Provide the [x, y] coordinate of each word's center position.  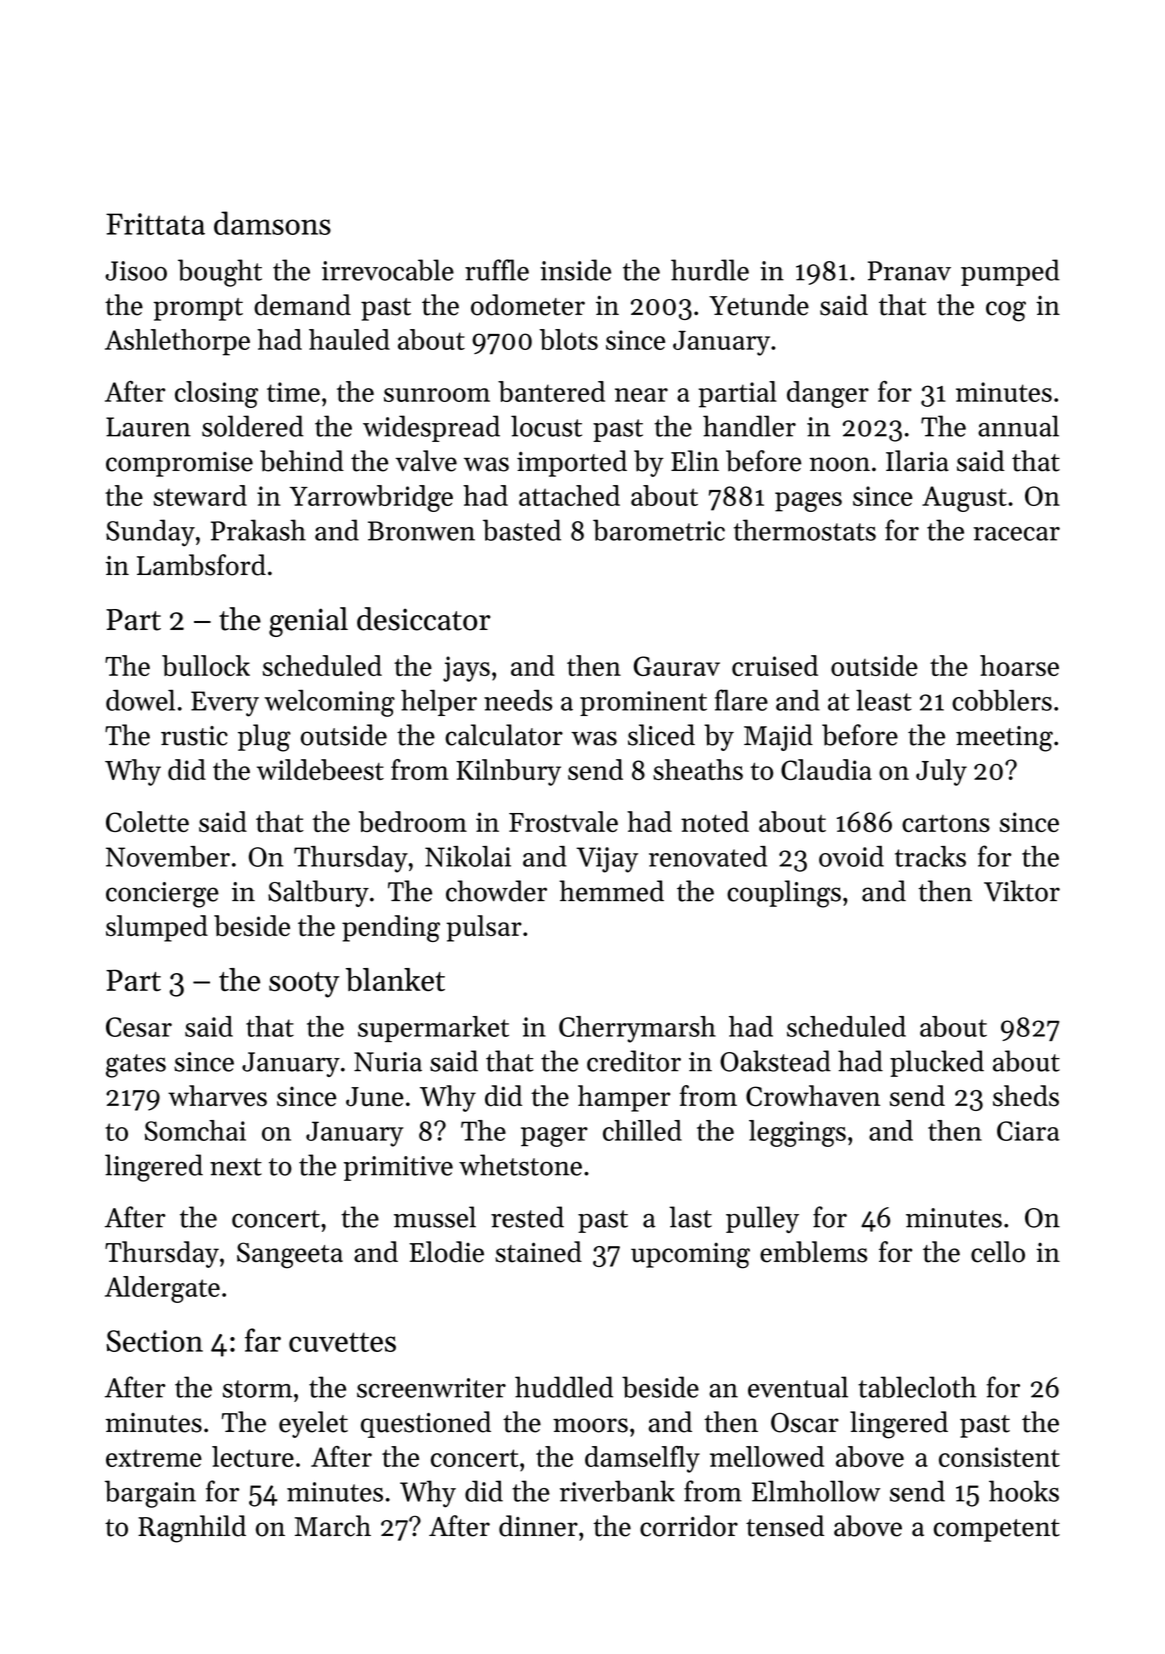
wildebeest [320, 769]
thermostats [805, 530]
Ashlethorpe [177, 342]
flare [741, 700]
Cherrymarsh [637, 1029]
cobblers [1002, 700]
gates [136, 1066]
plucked [937, 1063]
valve [426, 461]
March [333, 1526]
